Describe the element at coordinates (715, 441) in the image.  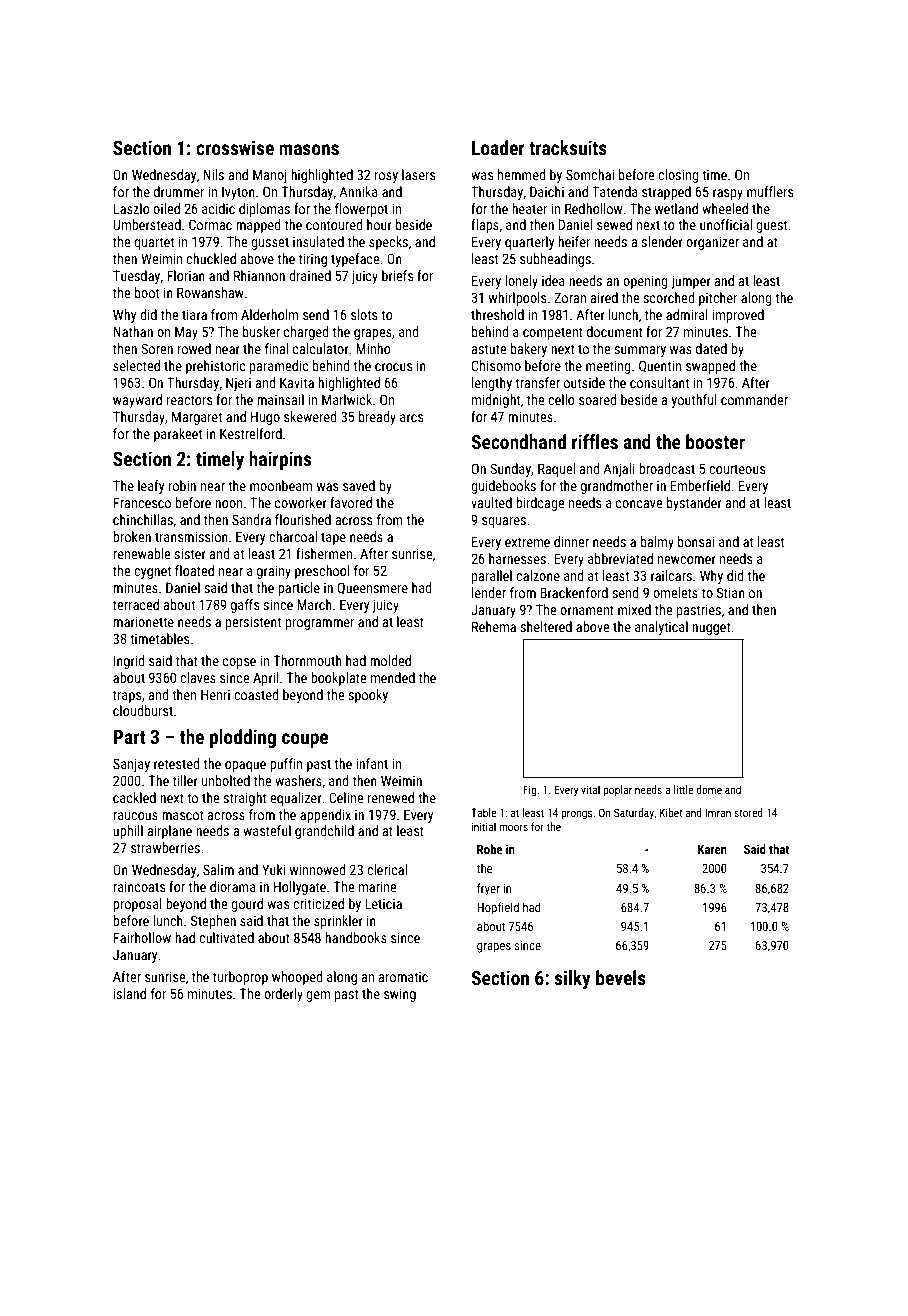
I see `booster` at that location.
